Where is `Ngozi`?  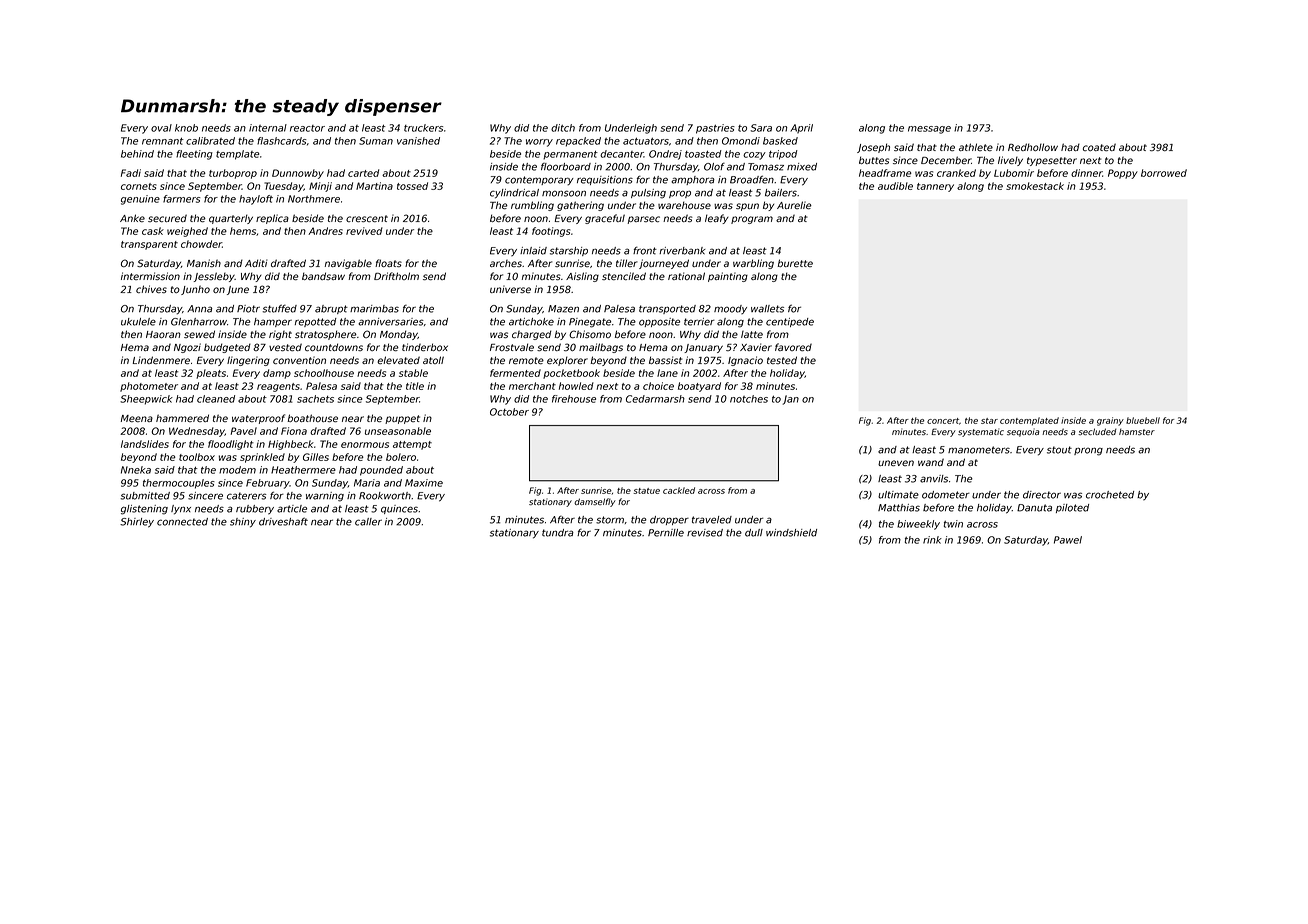
Ngozi is located at coordinates (187, 348).
